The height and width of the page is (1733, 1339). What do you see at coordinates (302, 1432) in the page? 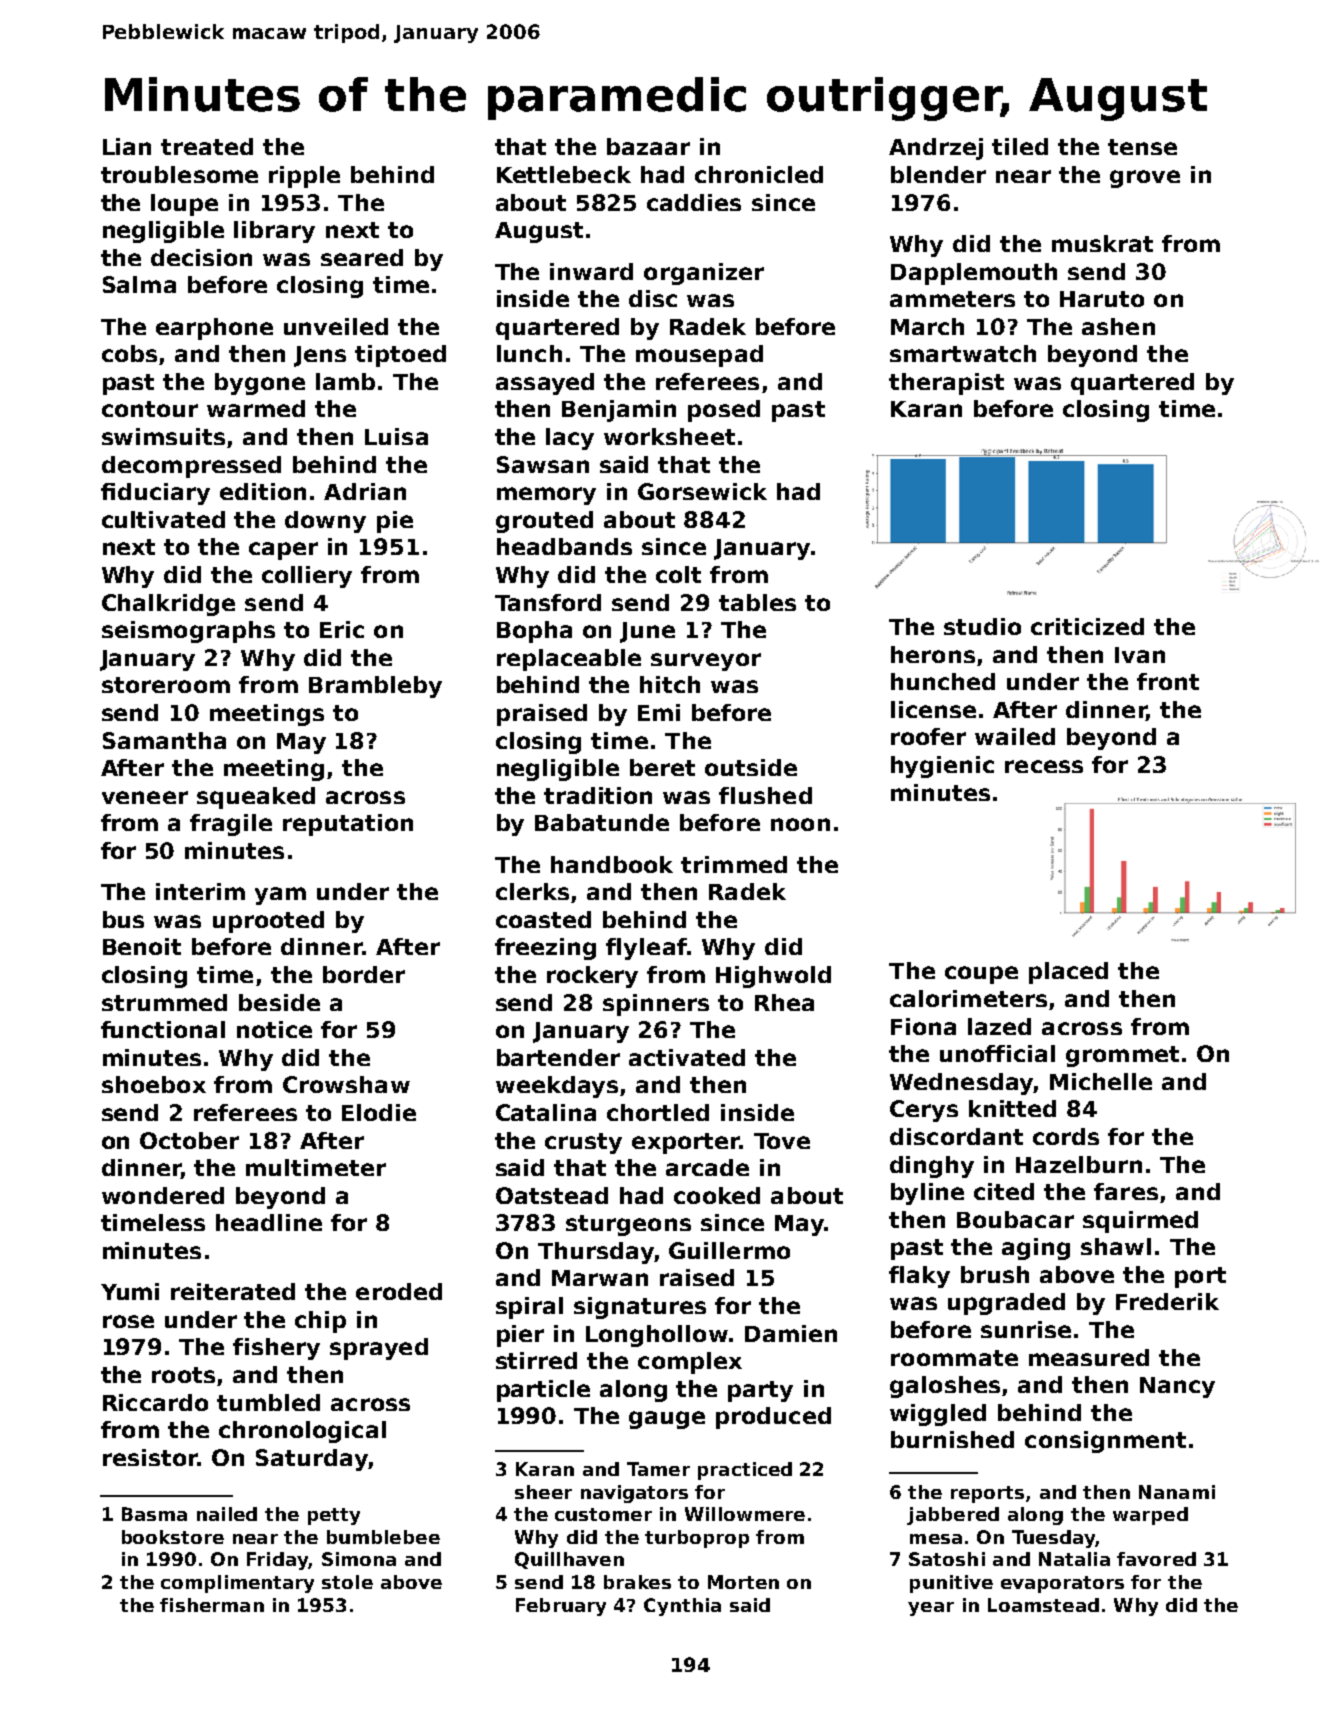
I see `chronological` at bounding box center [302, 1432].
